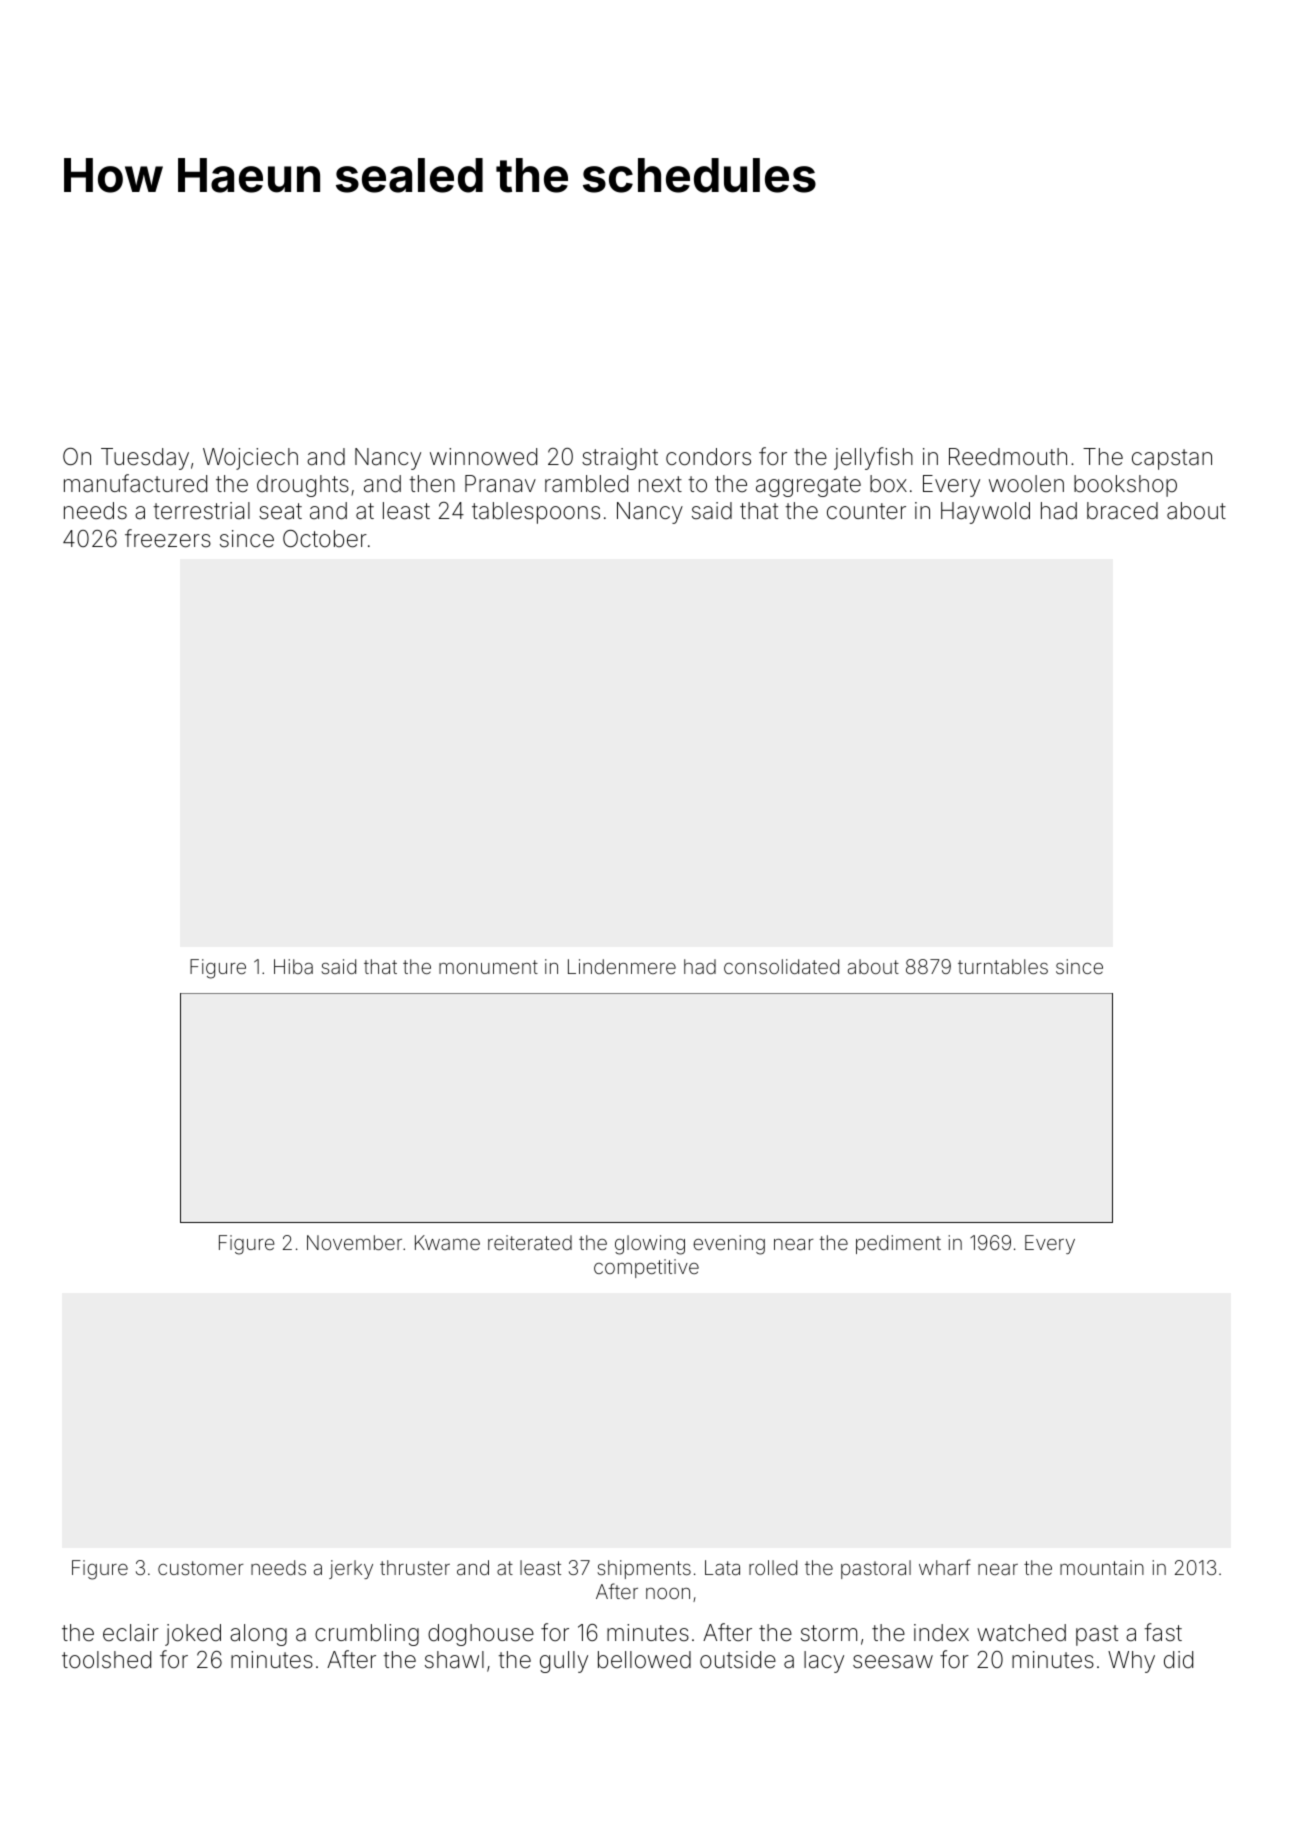  What do you see at coordinates (201, 1568) in the document?
I see `customer` at bounding box center [201, 1568].
